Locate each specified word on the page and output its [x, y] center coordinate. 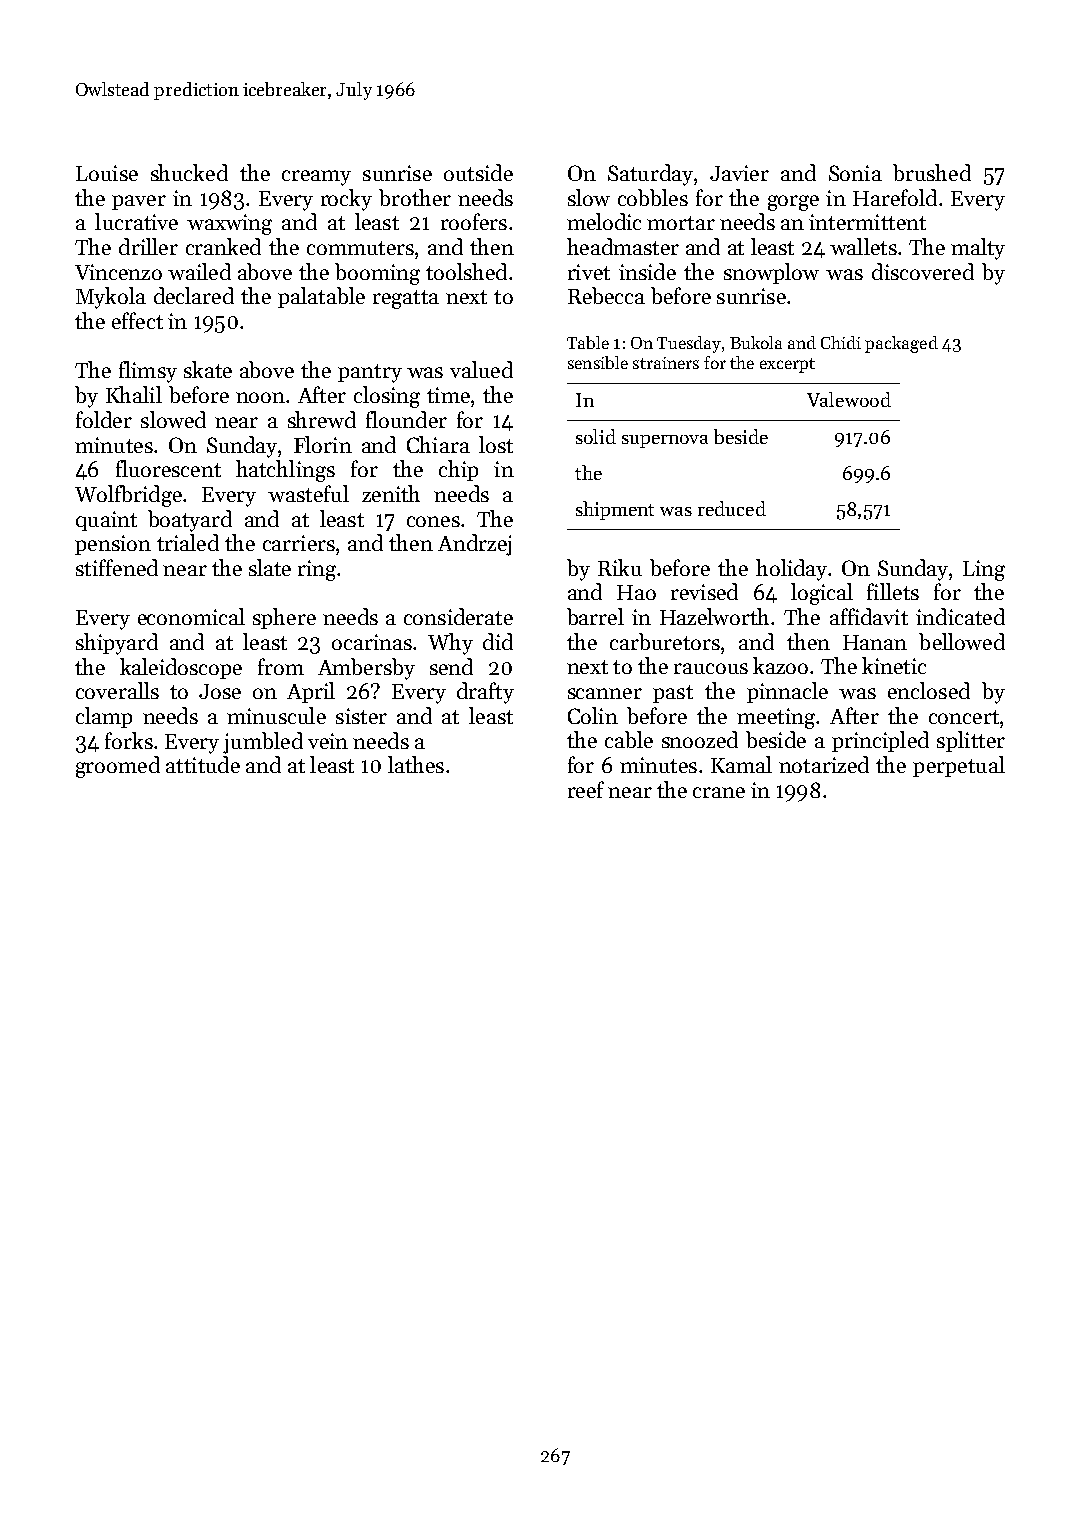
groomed [118, 767]
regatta [406, 299]
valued [481, 369]
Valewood [849, 399]
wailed [199, 271]
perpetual [959, 766]
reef [586, 789]
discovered [923, 271]
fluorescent [168, 468]
